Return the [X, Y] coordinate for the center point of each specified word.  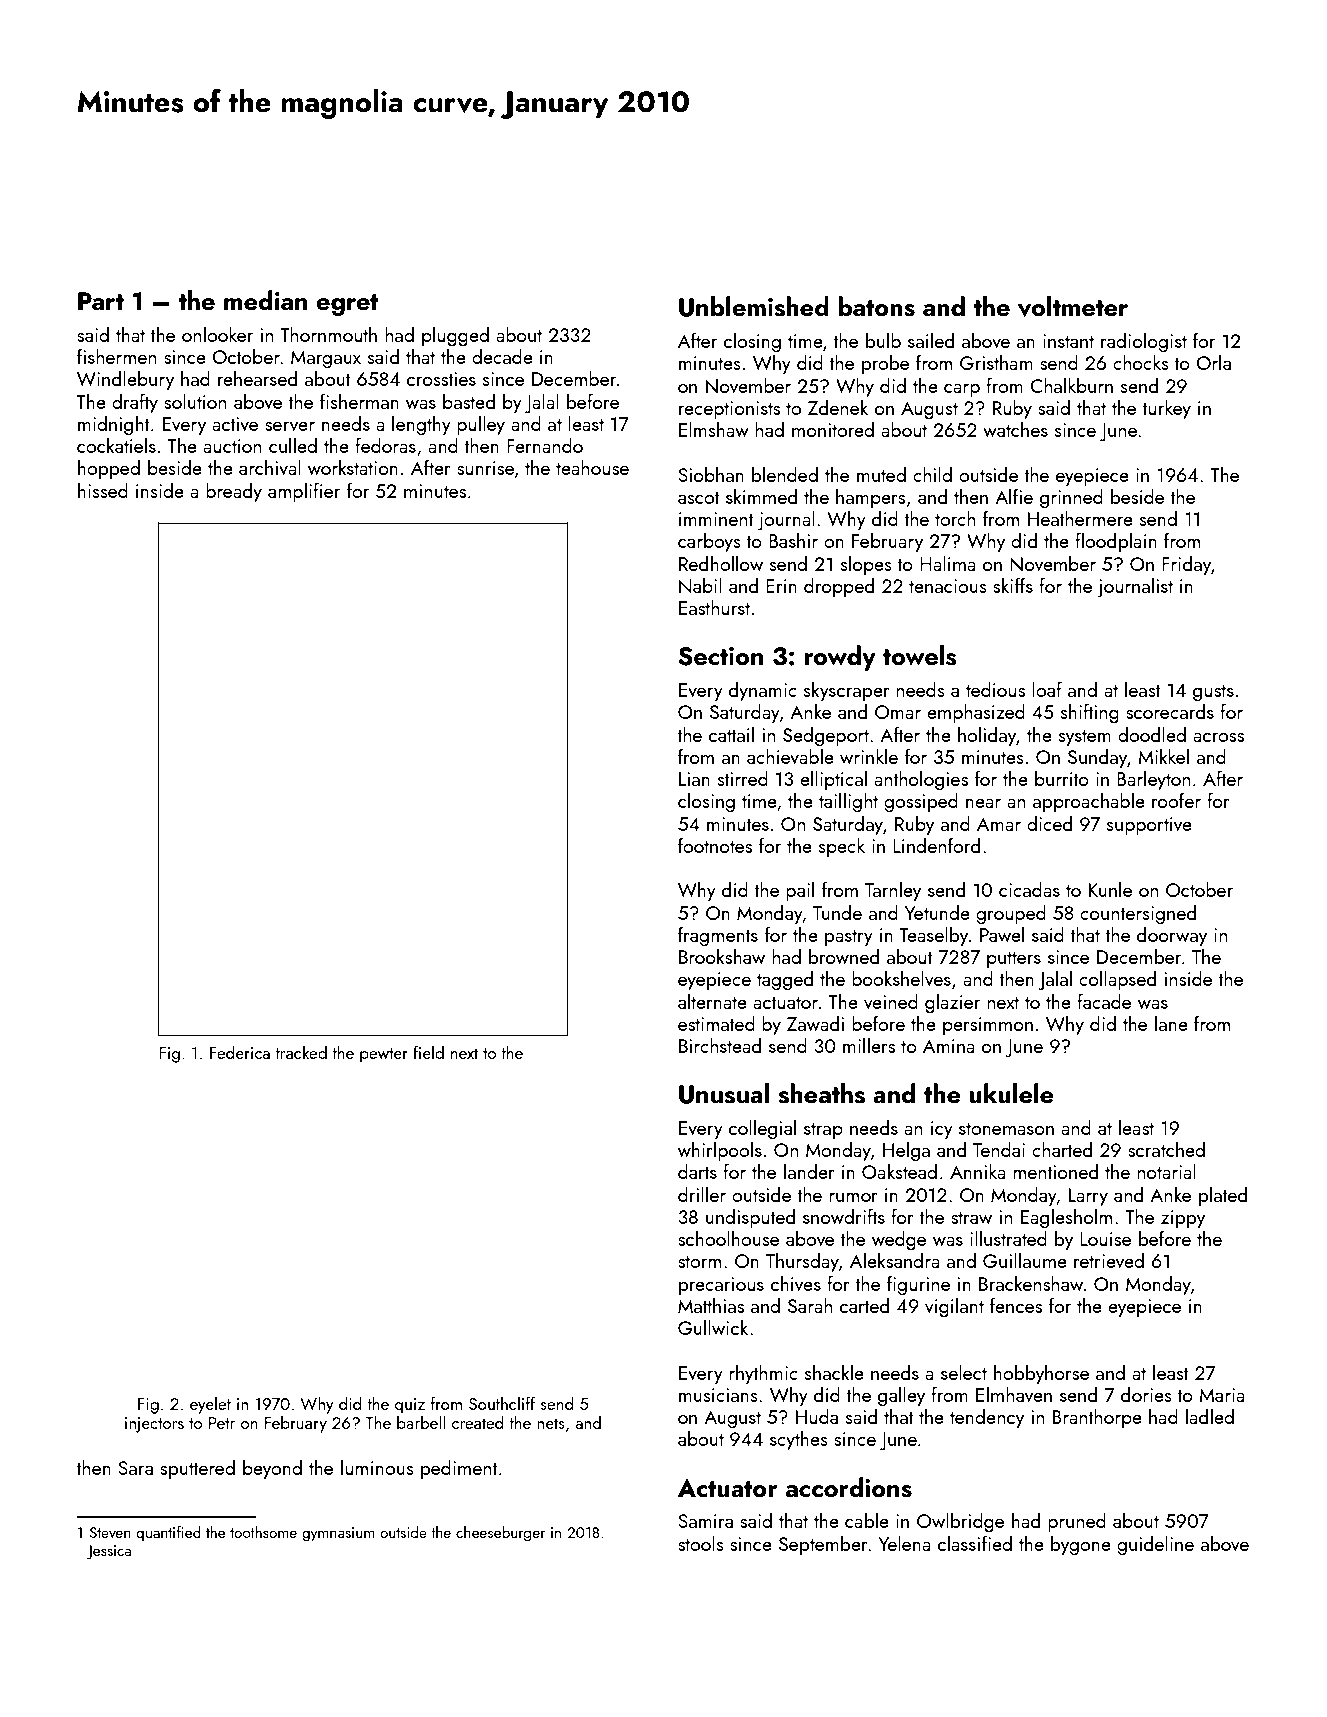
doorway [1172, 937]
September [823, 1545]
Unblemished [754, 306]
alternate [712, 1001]
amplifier [304, 492]
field [428, 1052]
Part [101, 301]
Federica [240, 1052]
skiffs [1013, 585]
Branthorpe [1097, 1418]
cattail [731, 734]
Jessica [109, 1552]
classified [975, 1543]
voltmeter [1073, 306]
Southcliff [502, 1403]
